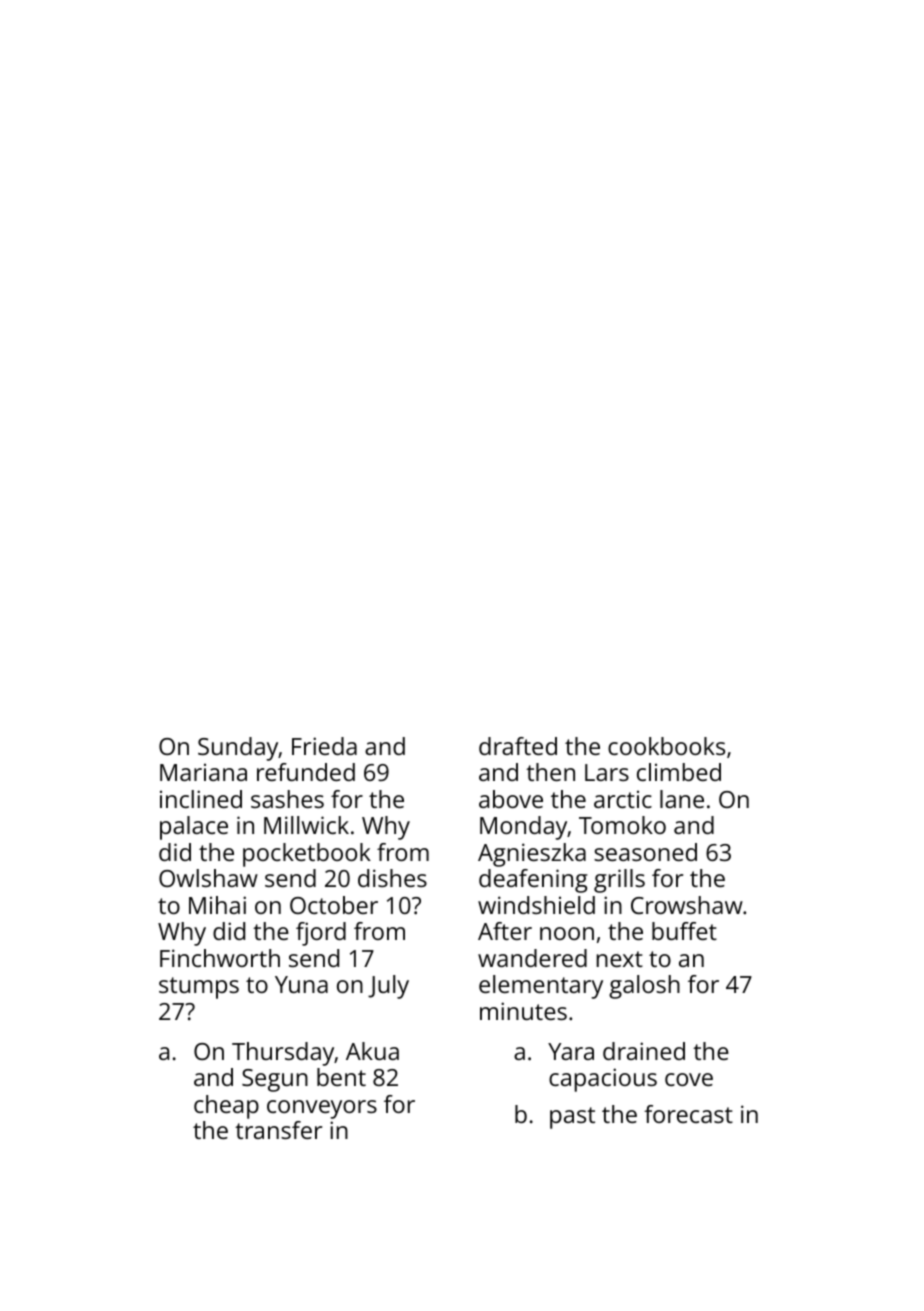 The width and height of the screenshot is (924, 1311). Describe the element at coordinates (217, 905) in the screenshot. I see `Mihai` at that location.
